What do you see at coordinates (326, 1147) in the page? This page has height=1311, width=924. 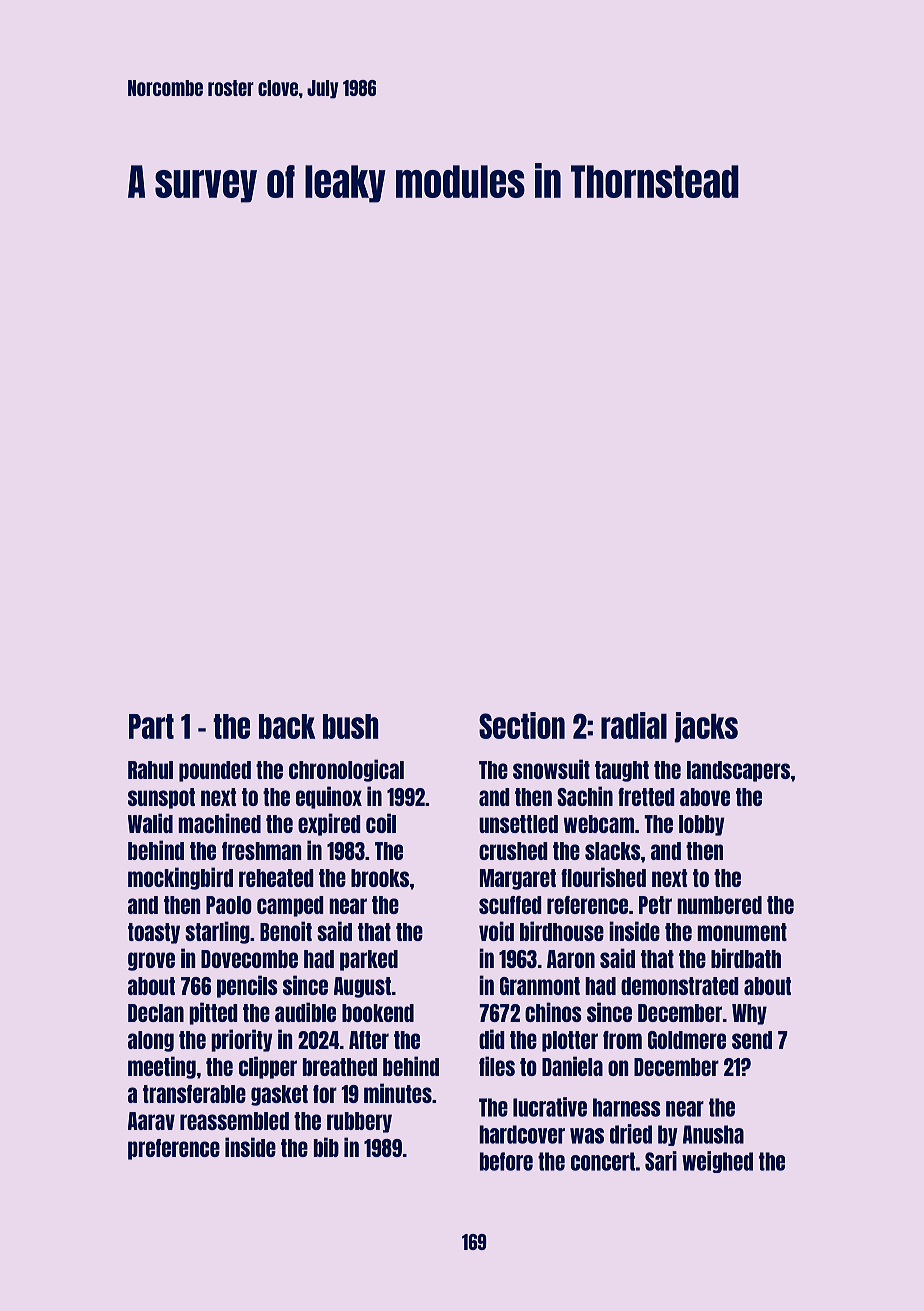 I see `bib` at bounding box center [326, 1147].
